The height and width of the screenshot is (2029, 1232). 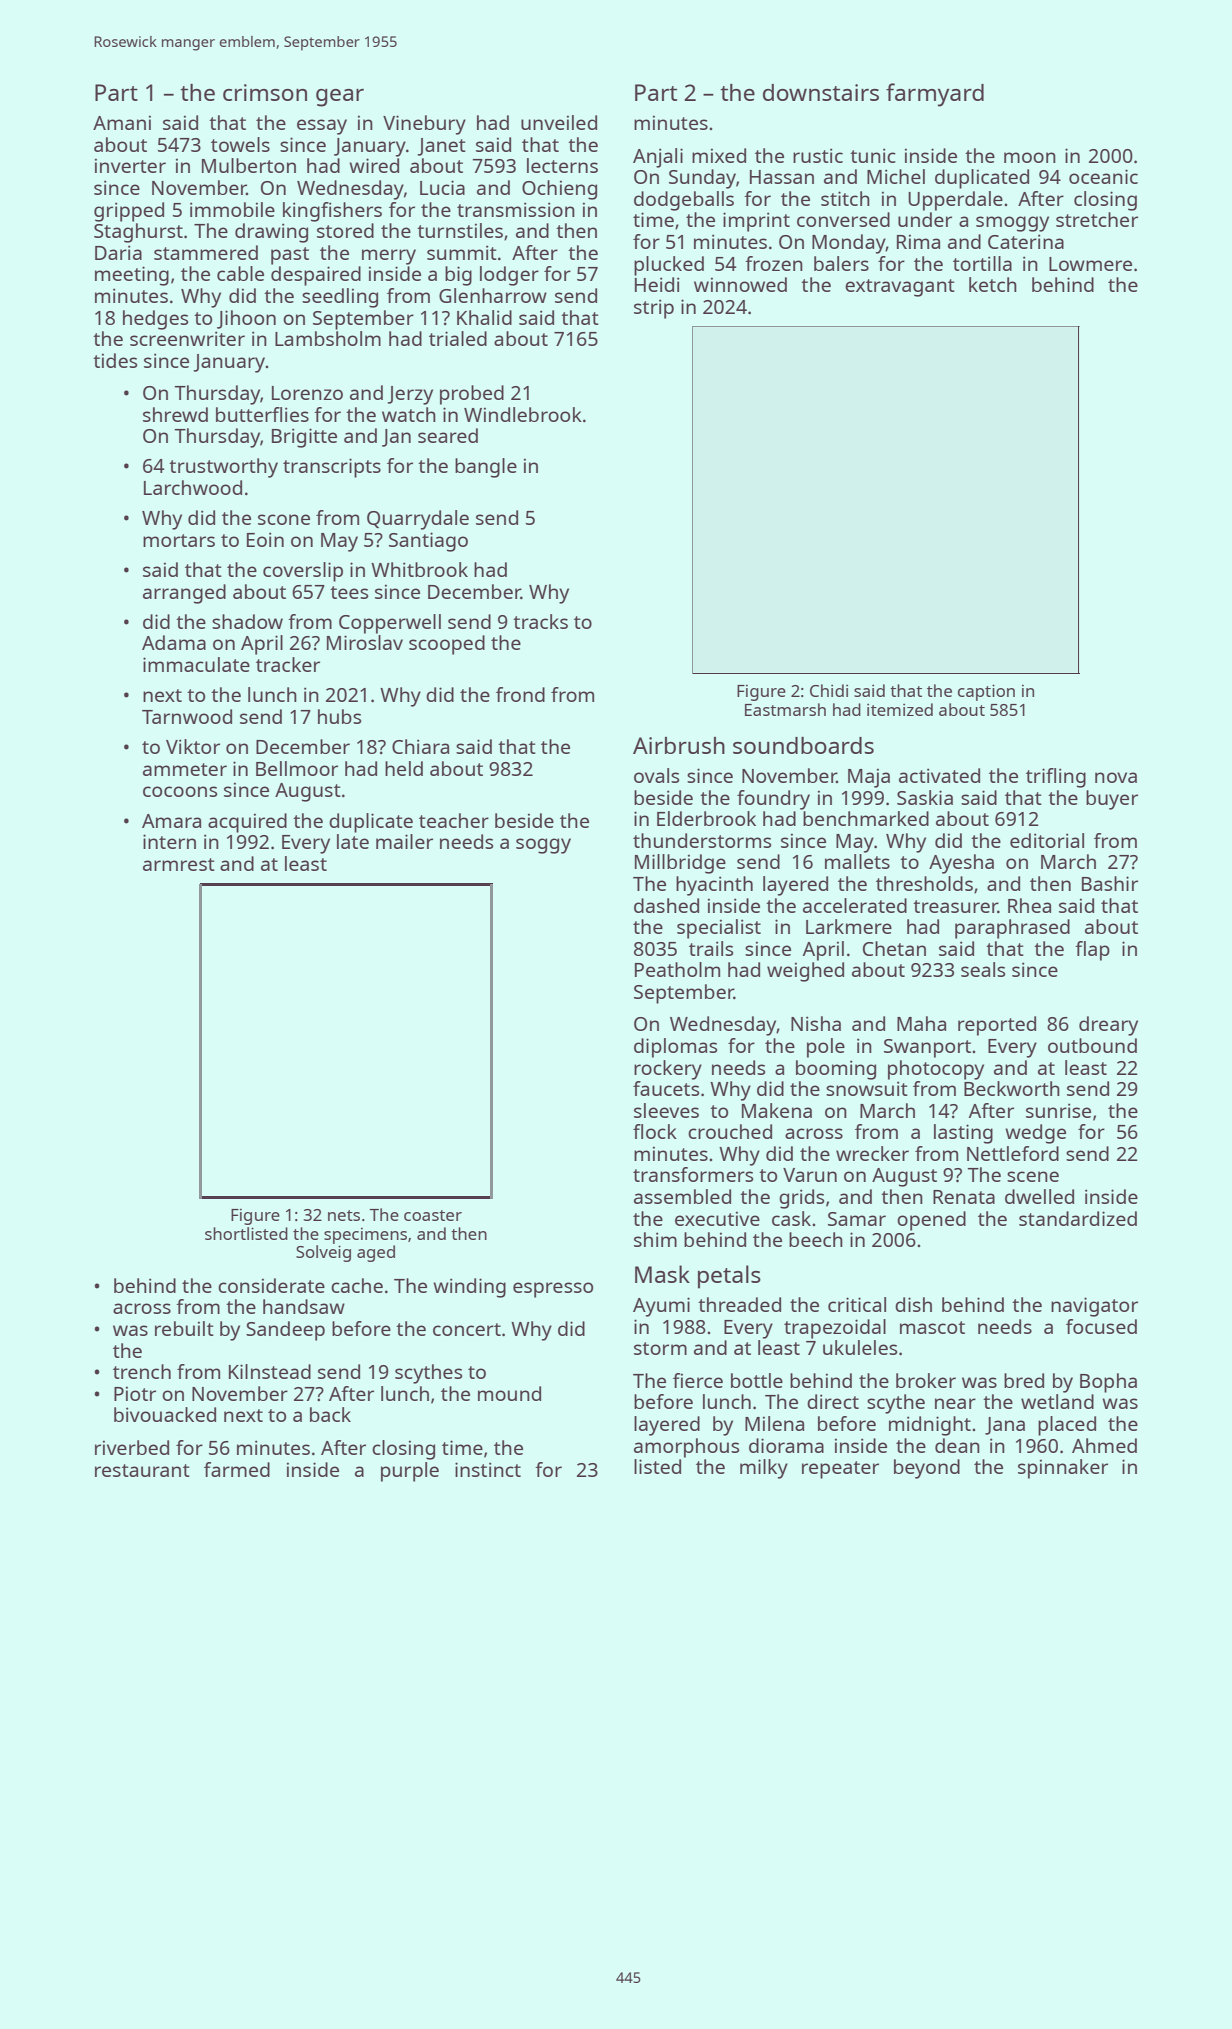 What do you see at coordinates (410, 1472) in the screenshot?
I see `purple` at bounding box center [410, 1472].
